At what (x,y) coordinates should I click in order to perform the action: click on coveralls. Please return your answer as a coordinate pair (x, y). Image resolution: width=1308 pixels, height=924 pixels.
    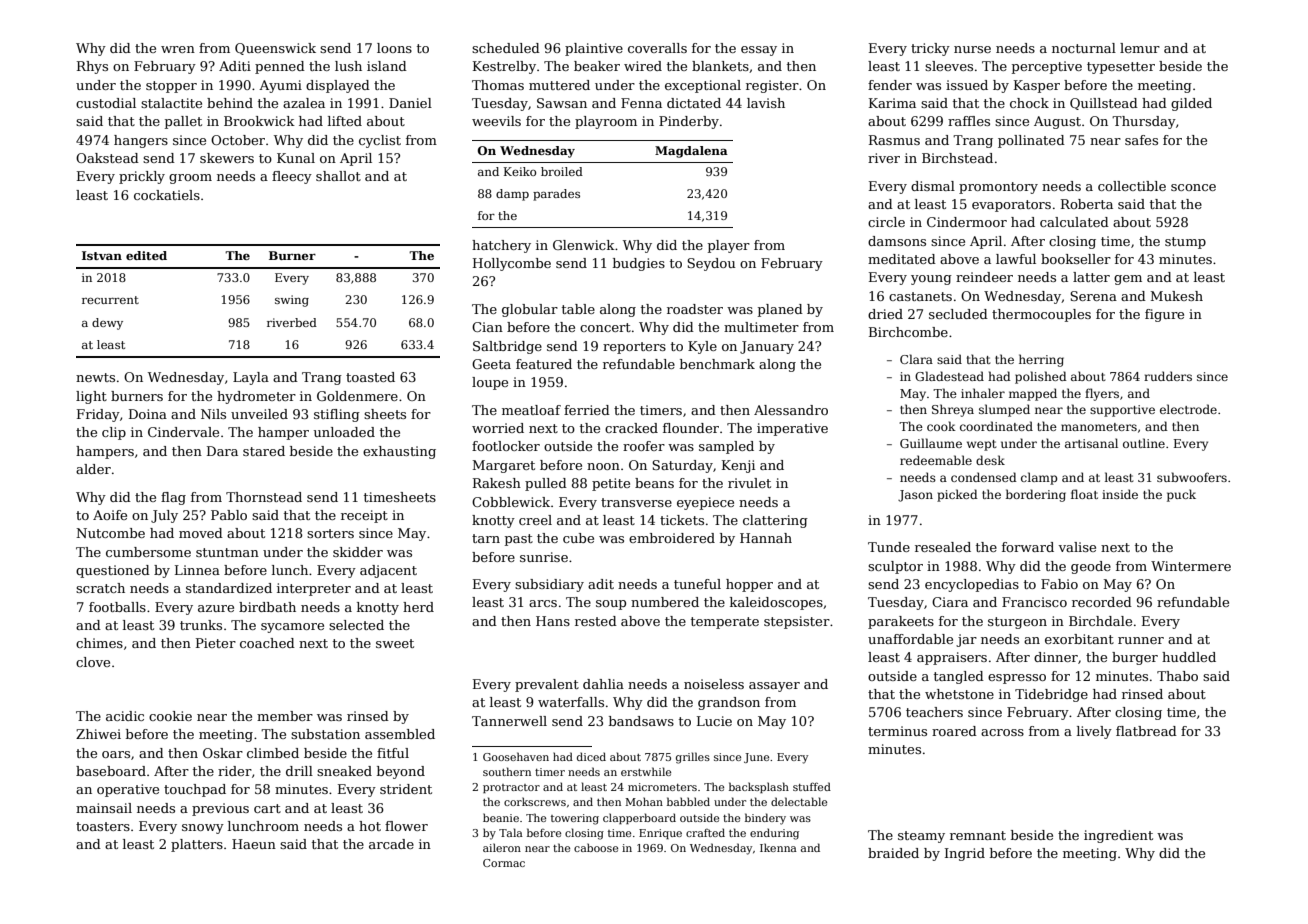
    Looking at the image, I should click on (657, 48).
